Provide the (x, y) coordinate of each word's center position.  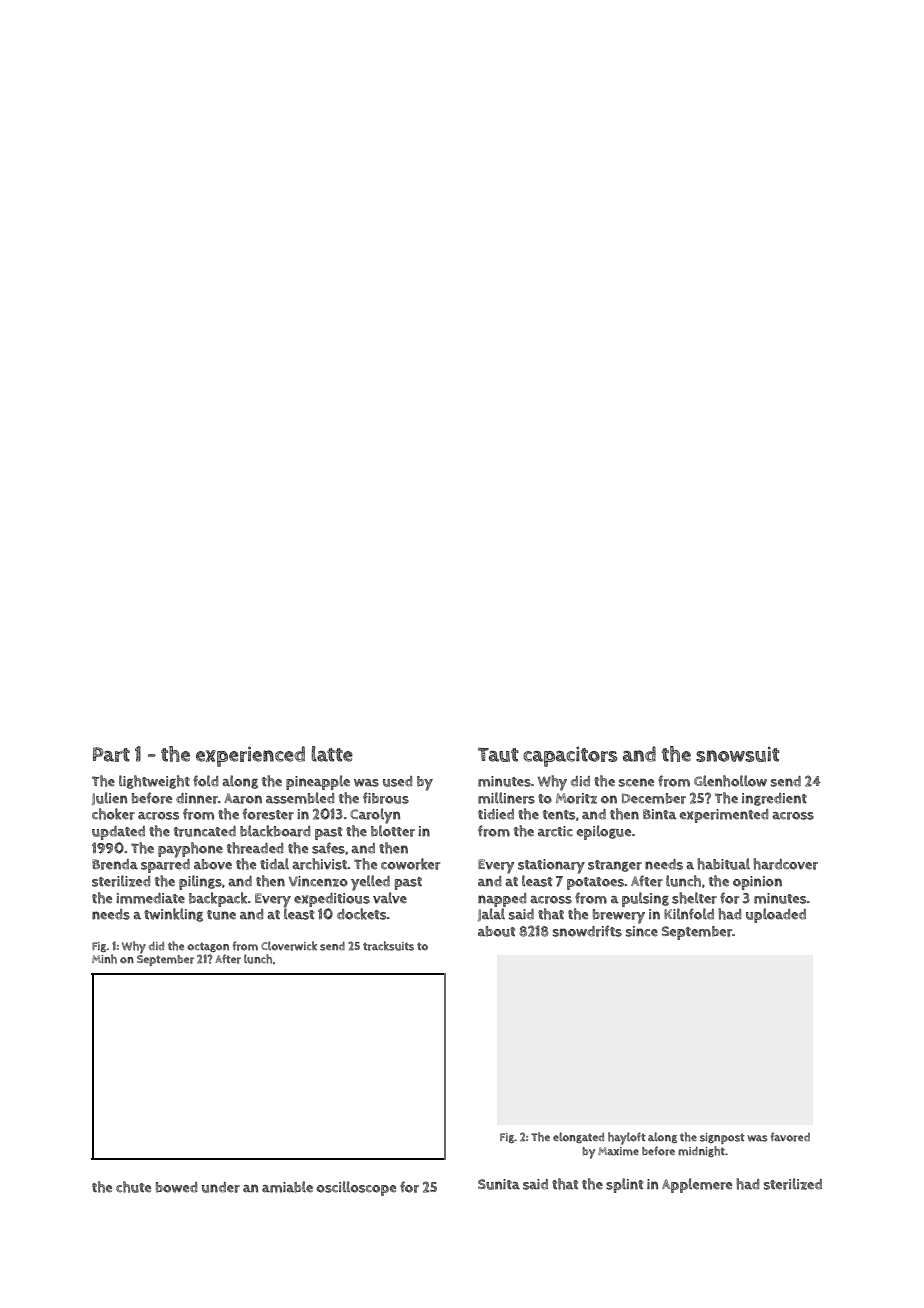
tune (221, 915)
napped (502, 900)
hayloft (627, 1138)
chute (133, 1187)
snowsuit (737, 754)
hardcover (785, 864)
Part (111, 754)
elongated (578, 1137)
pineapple (318, 782)
